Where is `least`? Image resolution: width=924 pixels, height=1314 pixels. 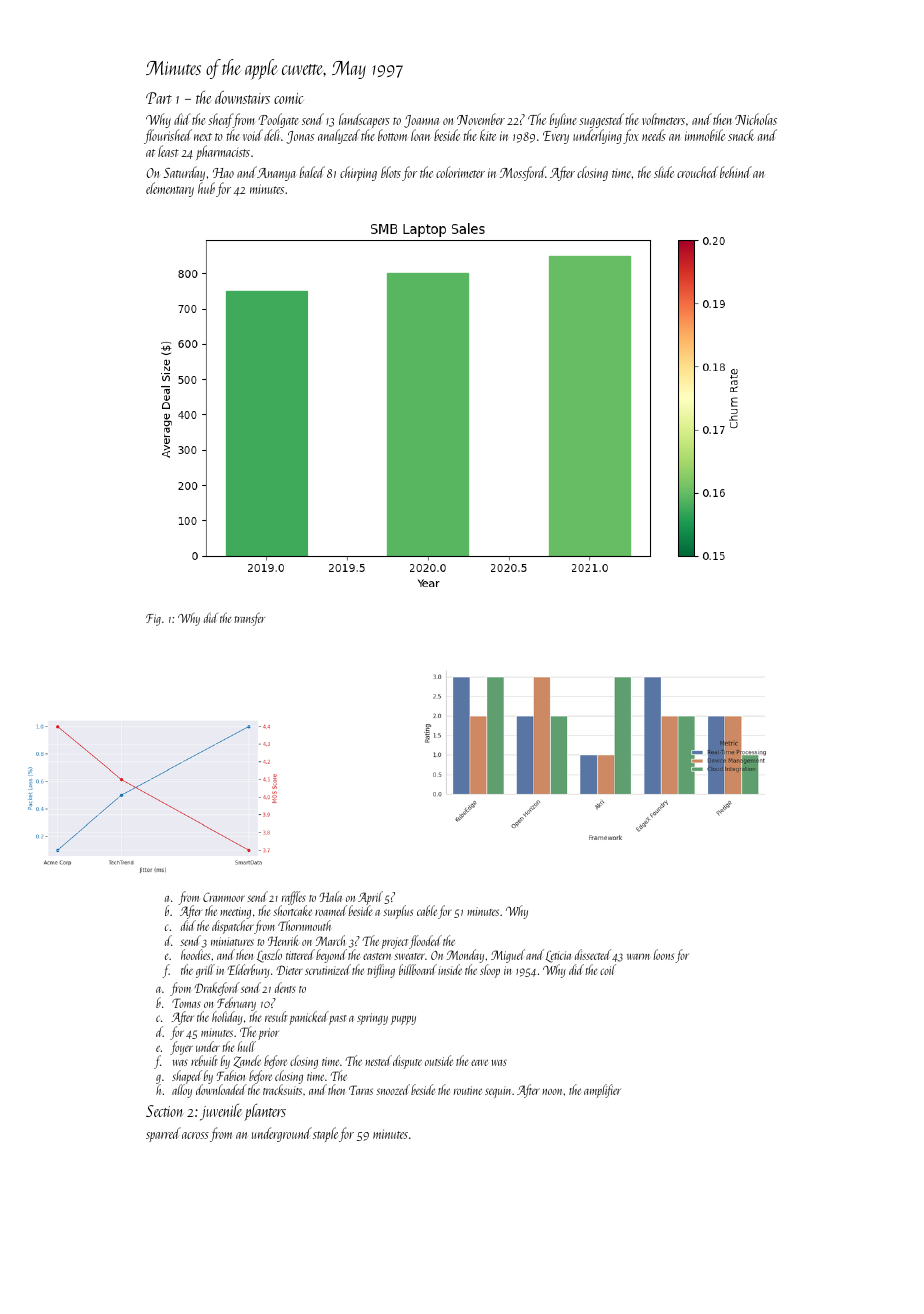
least is located at coordinates (168, 151).
